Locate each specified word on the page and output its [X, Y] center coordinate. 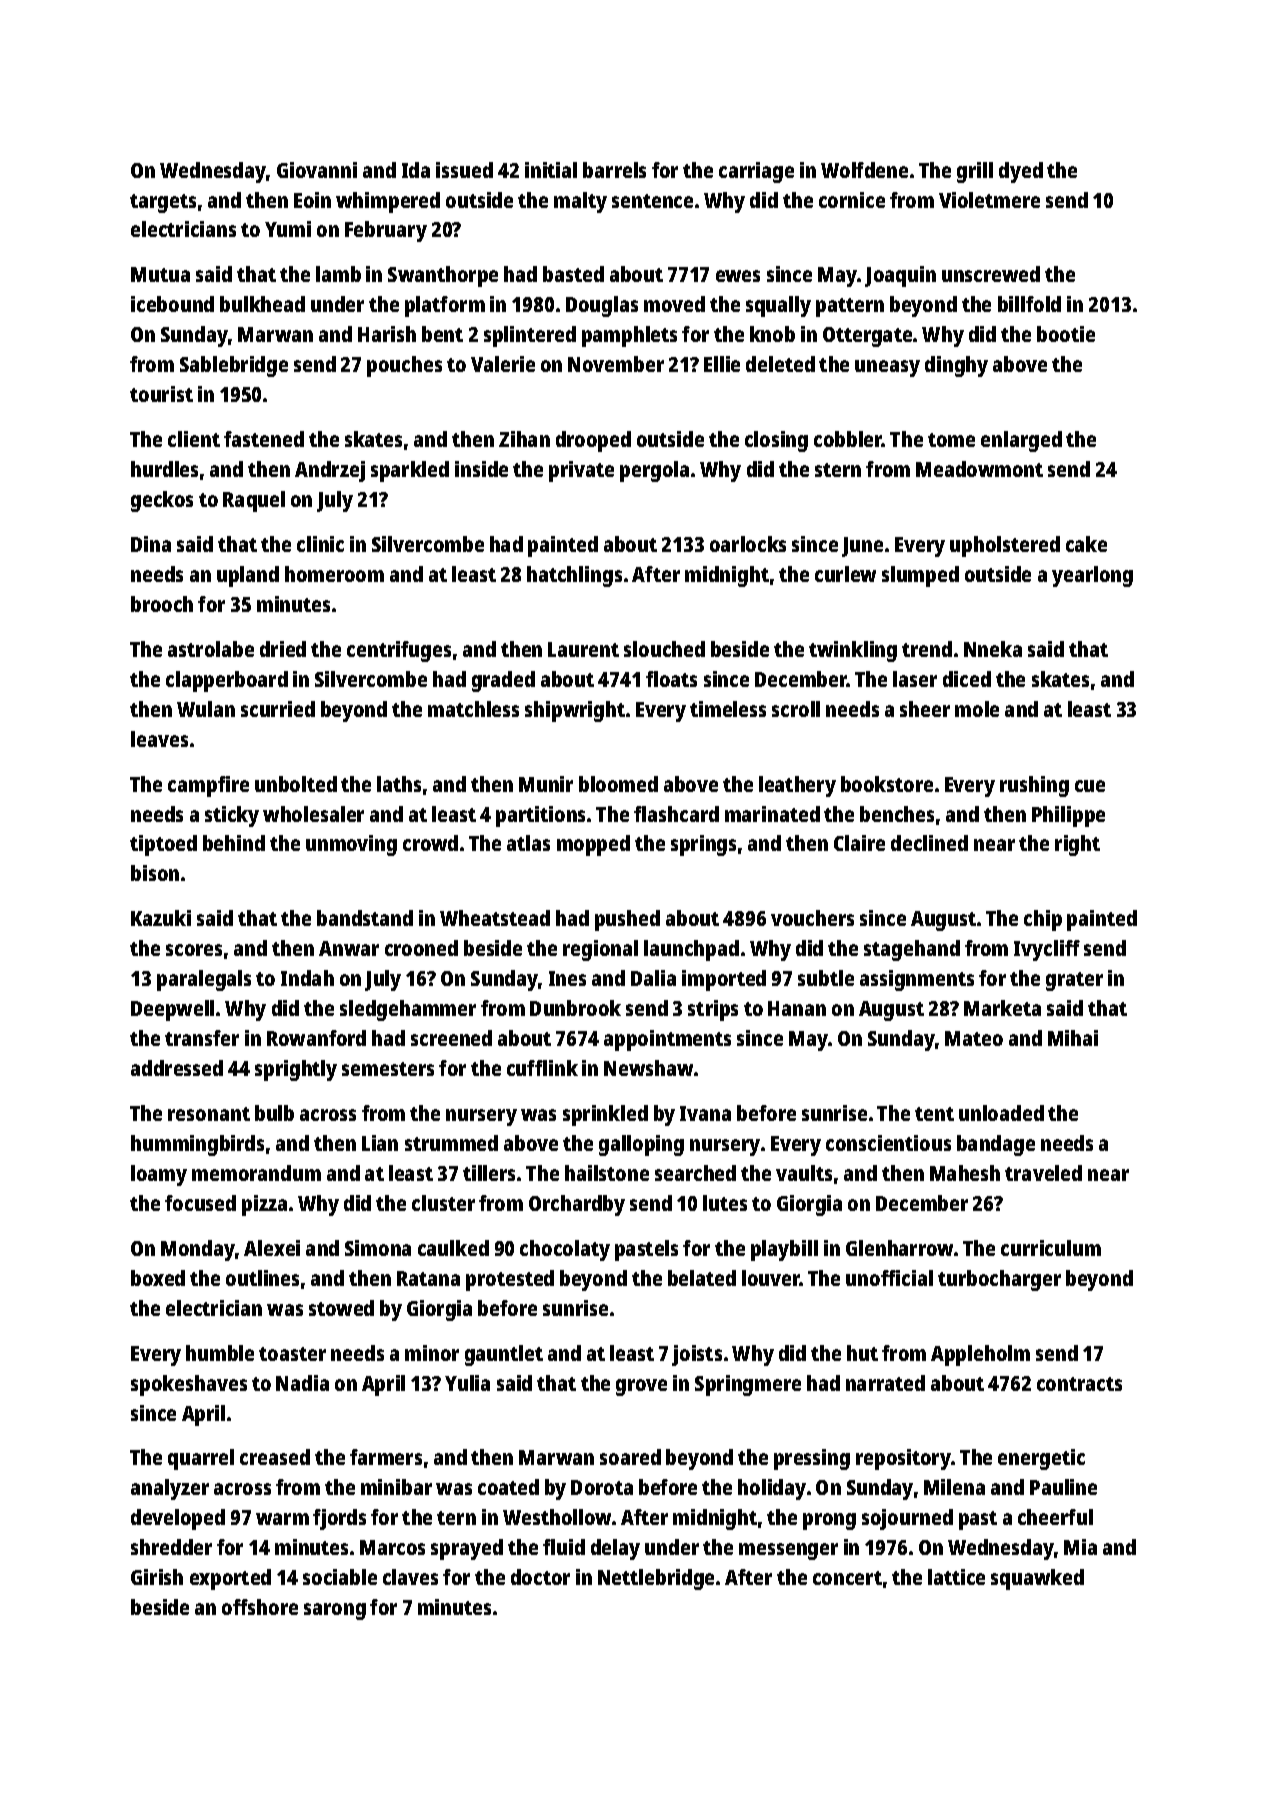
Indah [307, 978]
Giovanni [317, 170]
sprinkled [605, 1115]
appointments [667, 1040]
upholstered [1005, 546]
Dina [151, 544]
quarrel [201, 1459]
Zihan [524, 439]
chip [1043, 920]
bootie [1066, 334]
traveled [1043, 1173]
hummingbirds [197, 1145]
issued [464, 170]
